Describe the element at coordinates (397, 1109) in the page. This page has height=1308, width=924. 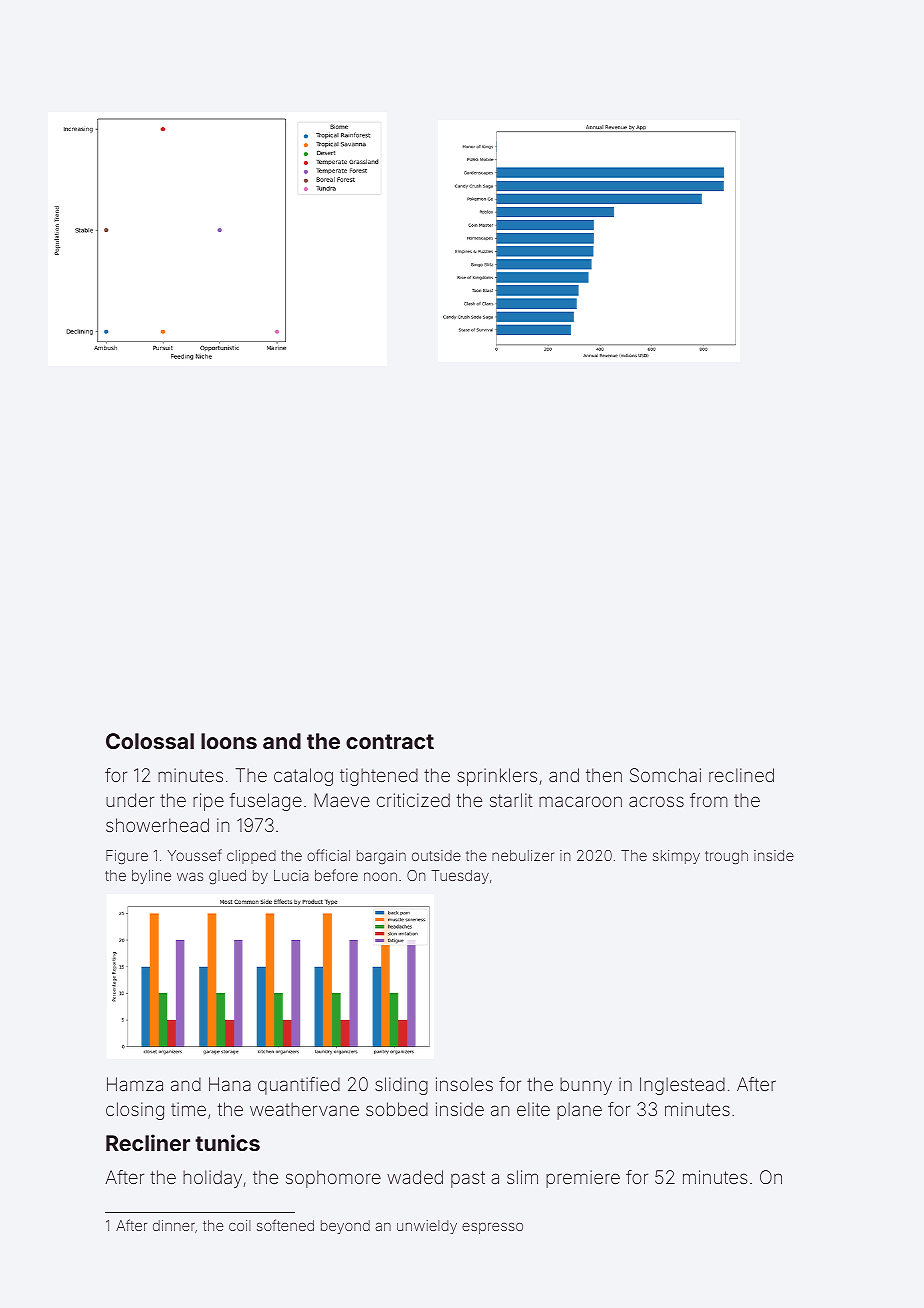
I see `sobbed` at that location.
